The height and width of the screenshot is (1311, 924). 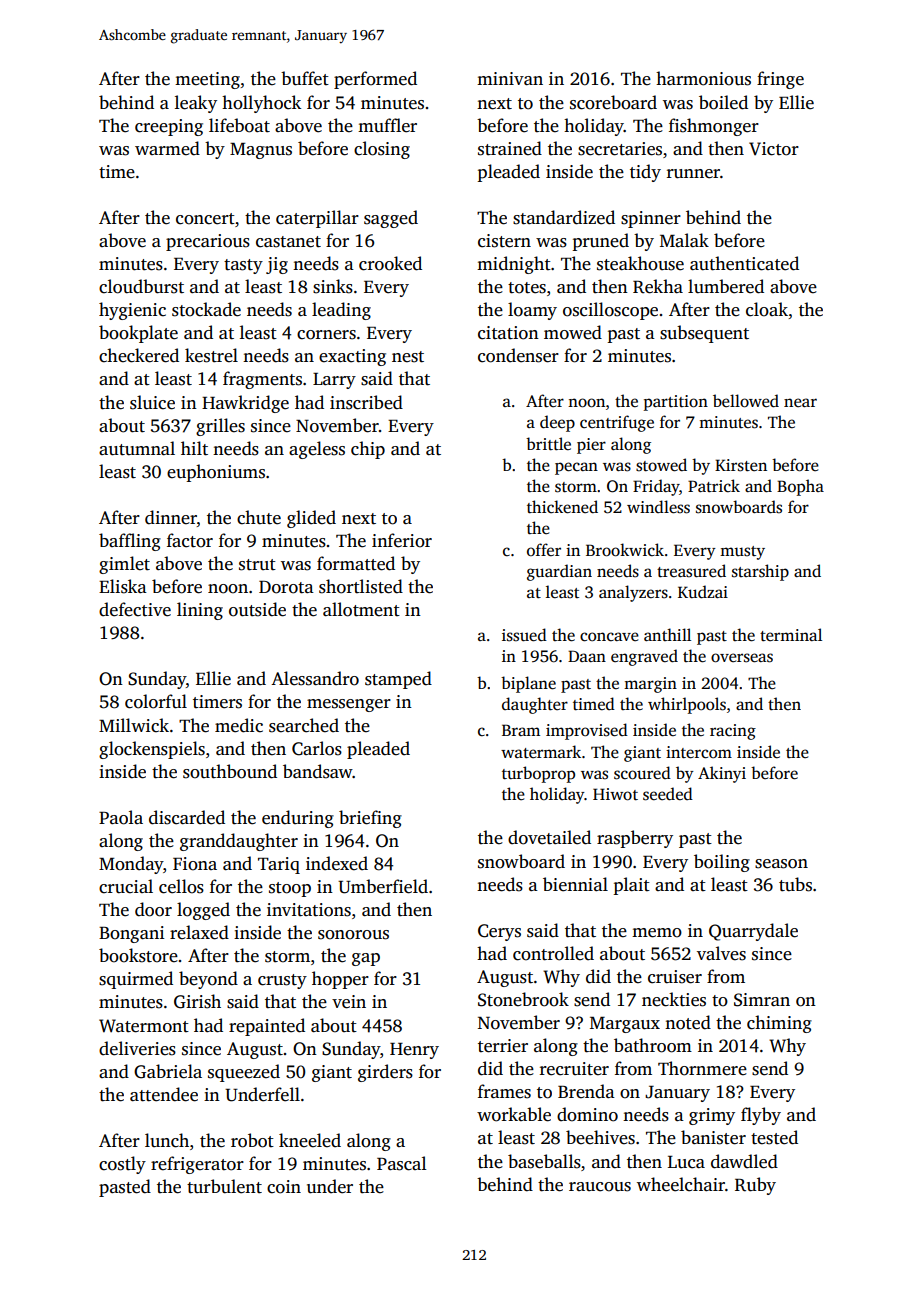 I want to click on discarded, so click(x=187, y=817).
